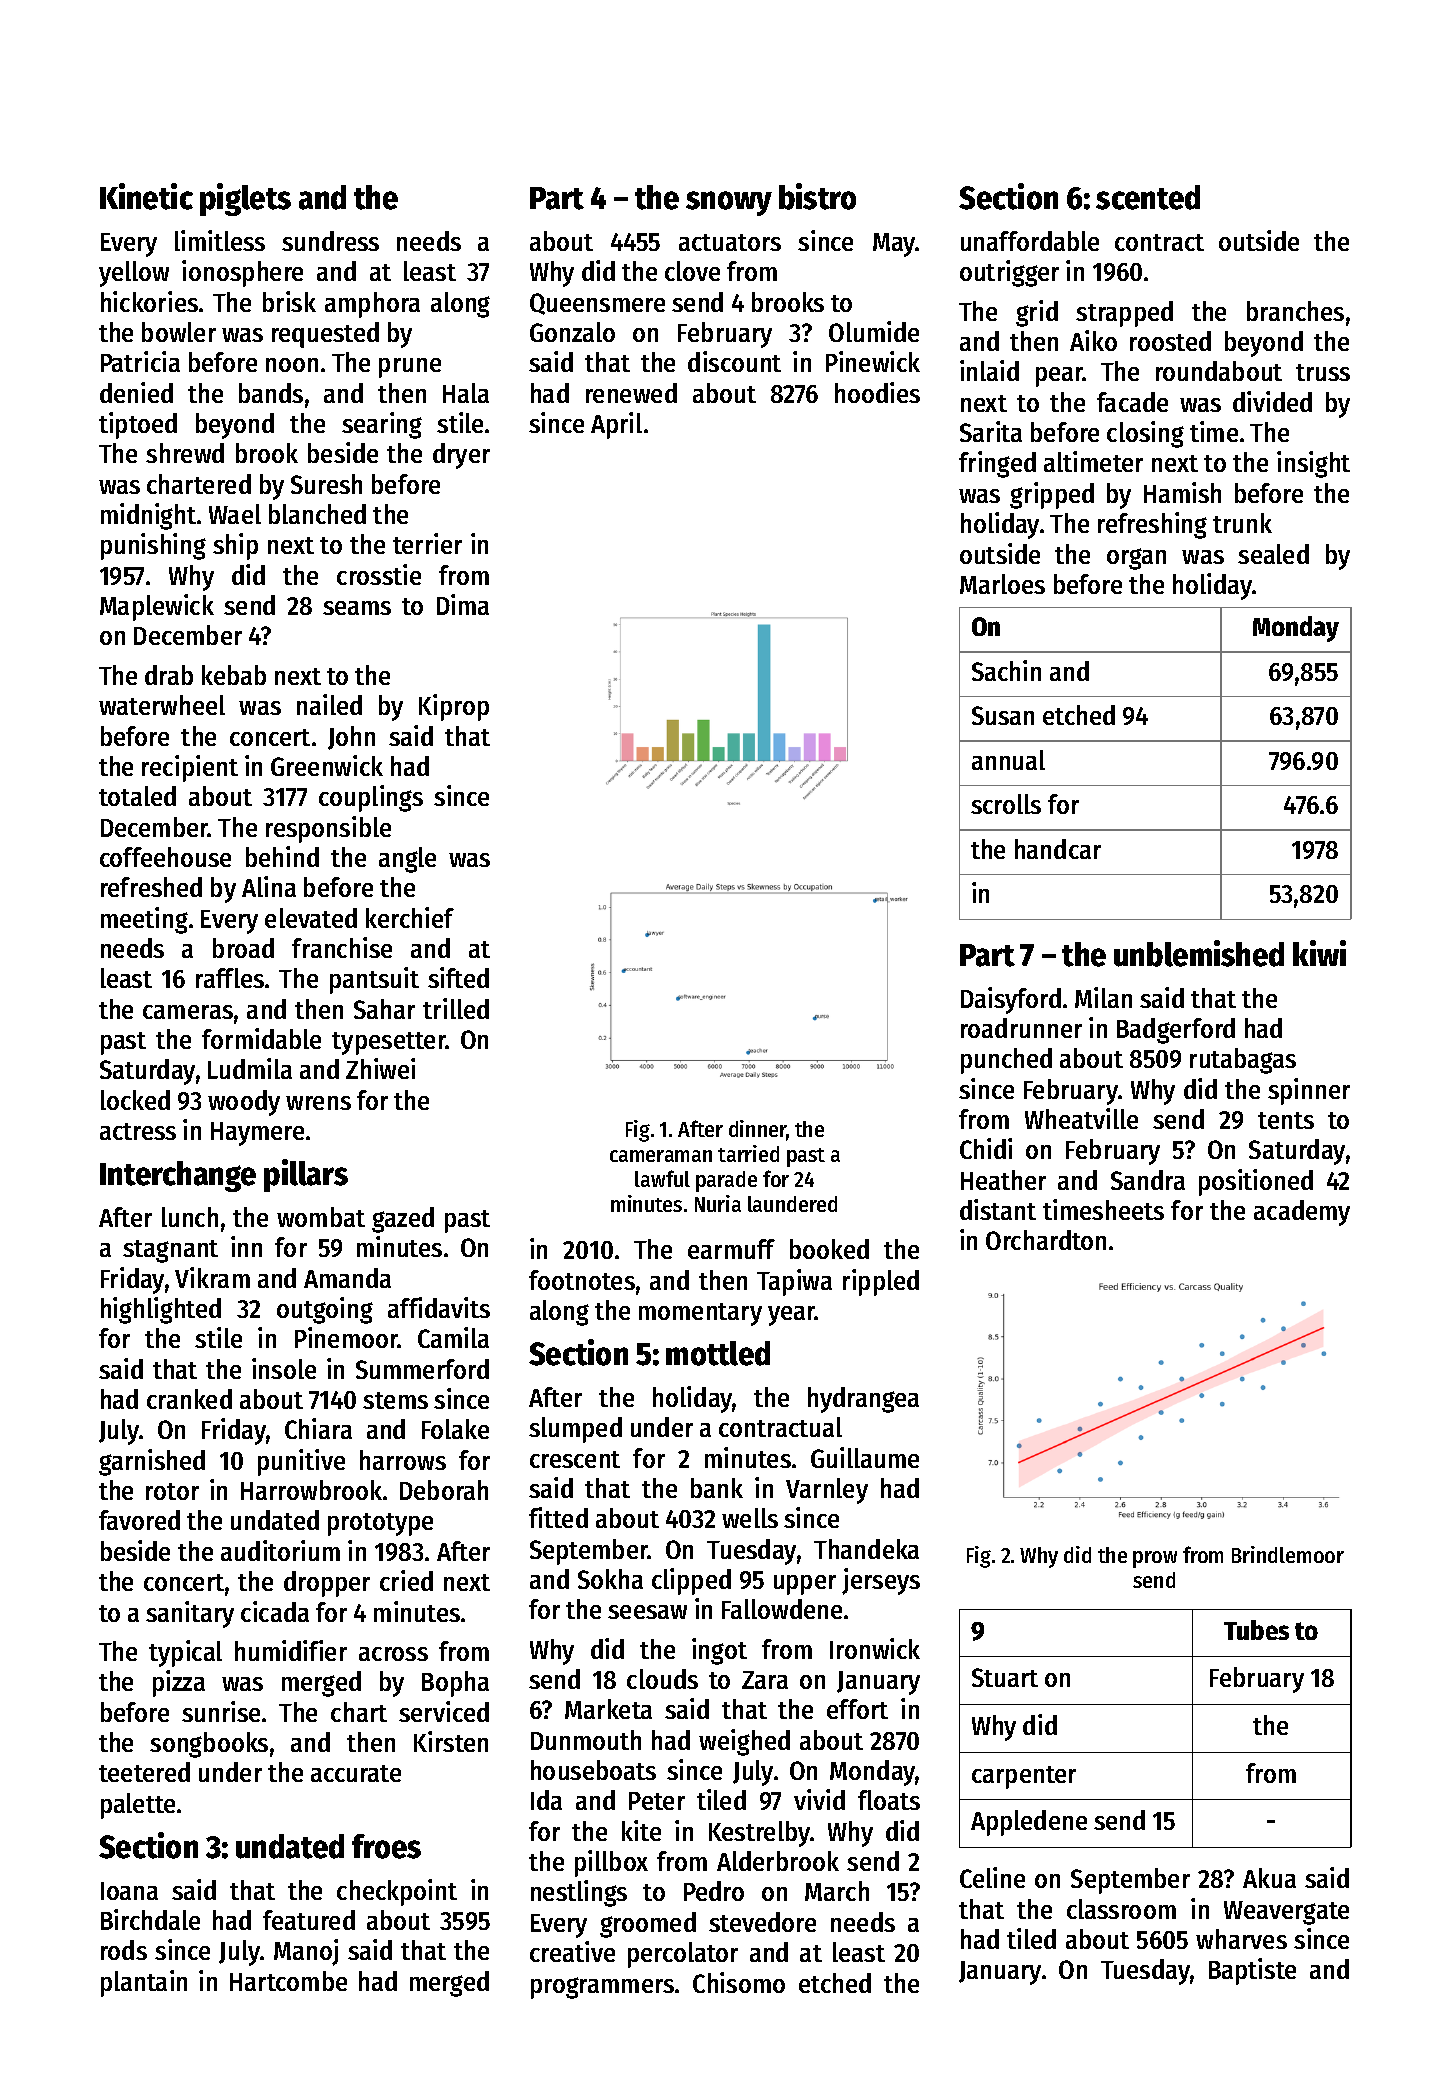  Describe the element at coordinates (731, 1249) in the screenshot. I see `earmuff` at that location.
